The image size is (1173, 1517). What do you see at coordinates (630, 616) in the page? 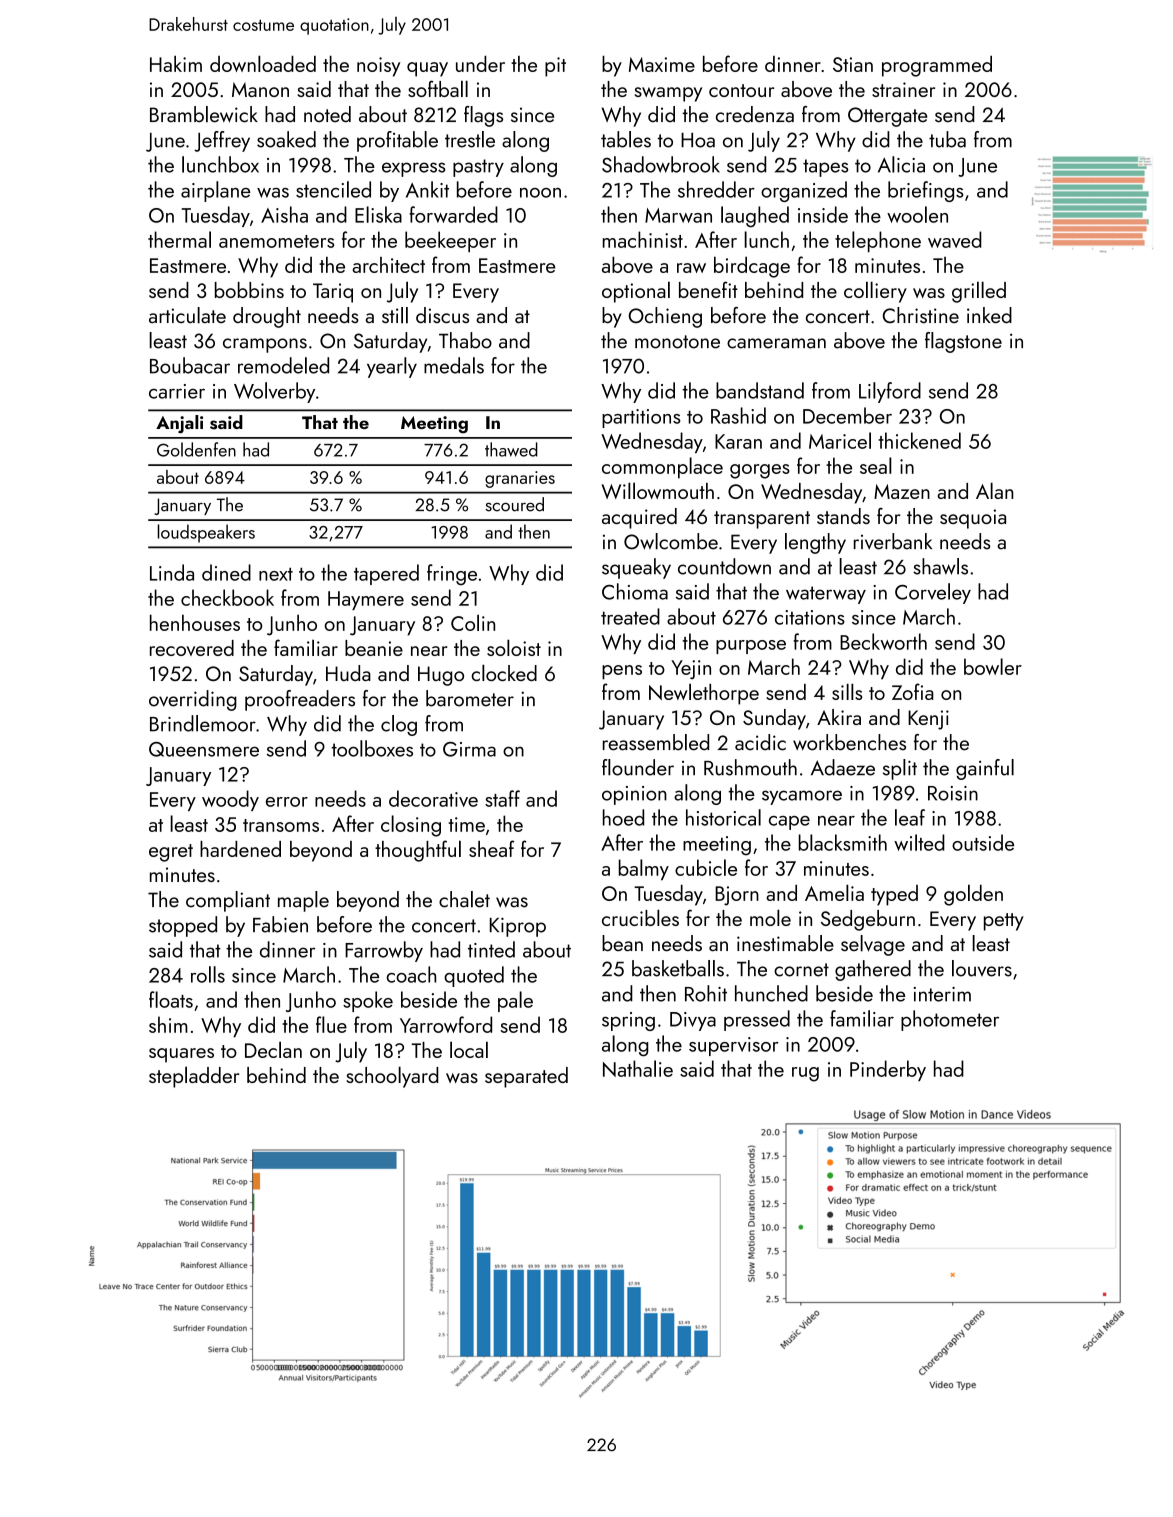
I see `treated` at bounding box center [630, 616].
